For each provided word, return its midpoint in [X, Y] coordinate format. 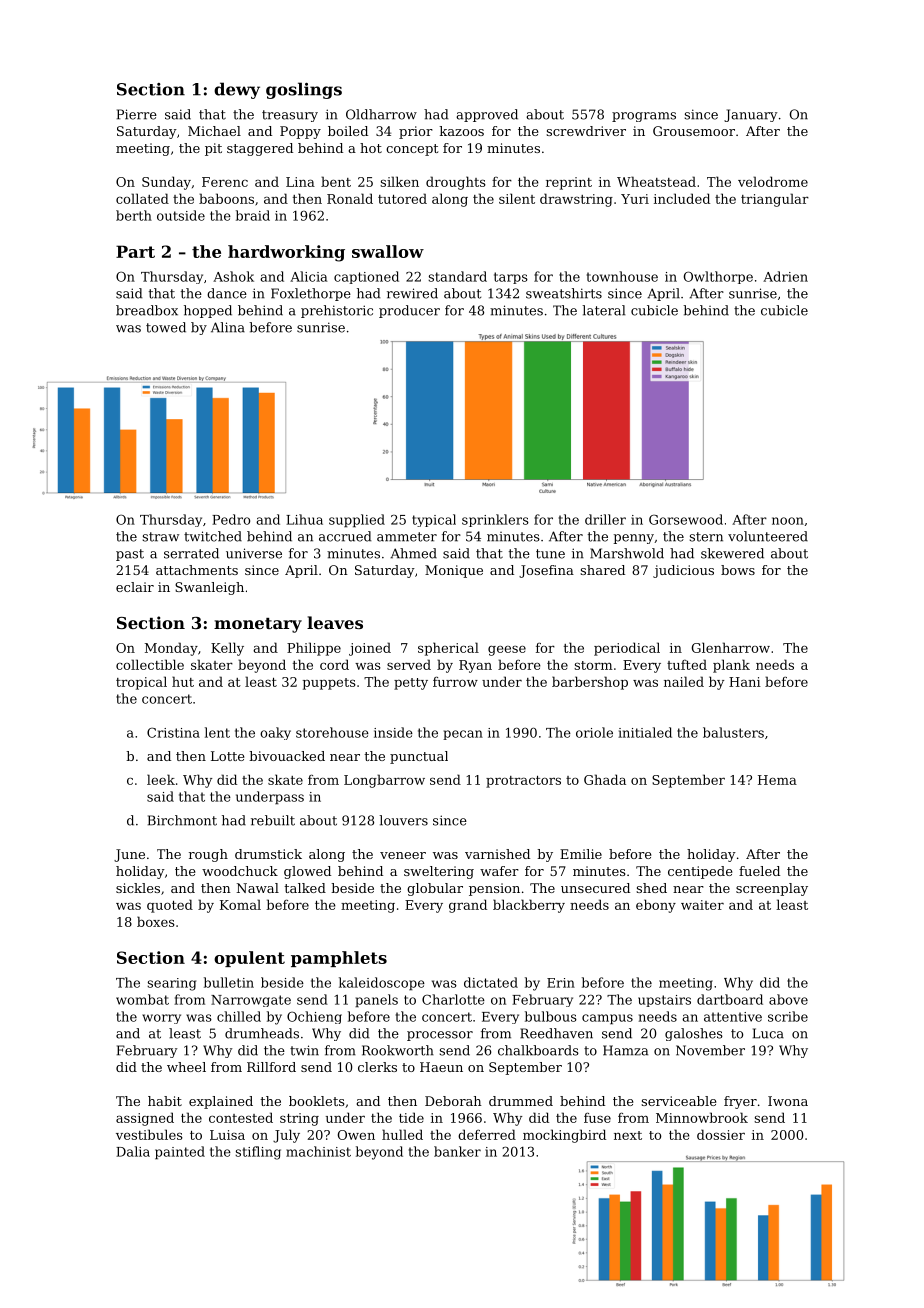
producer [409, 311]
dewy [237, 90]
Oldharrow [381, 114]
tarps [511, 278]
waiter [702, 905]
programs [644, 117]
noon [788, 521]
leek [161, 779]
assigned [145, 1119]
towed [166, 327]
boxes [156, 921]
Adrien [785, 276]
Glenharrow [731, 647]
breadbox [147, 310]
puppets [329, 684]
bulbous [551, 1016]
